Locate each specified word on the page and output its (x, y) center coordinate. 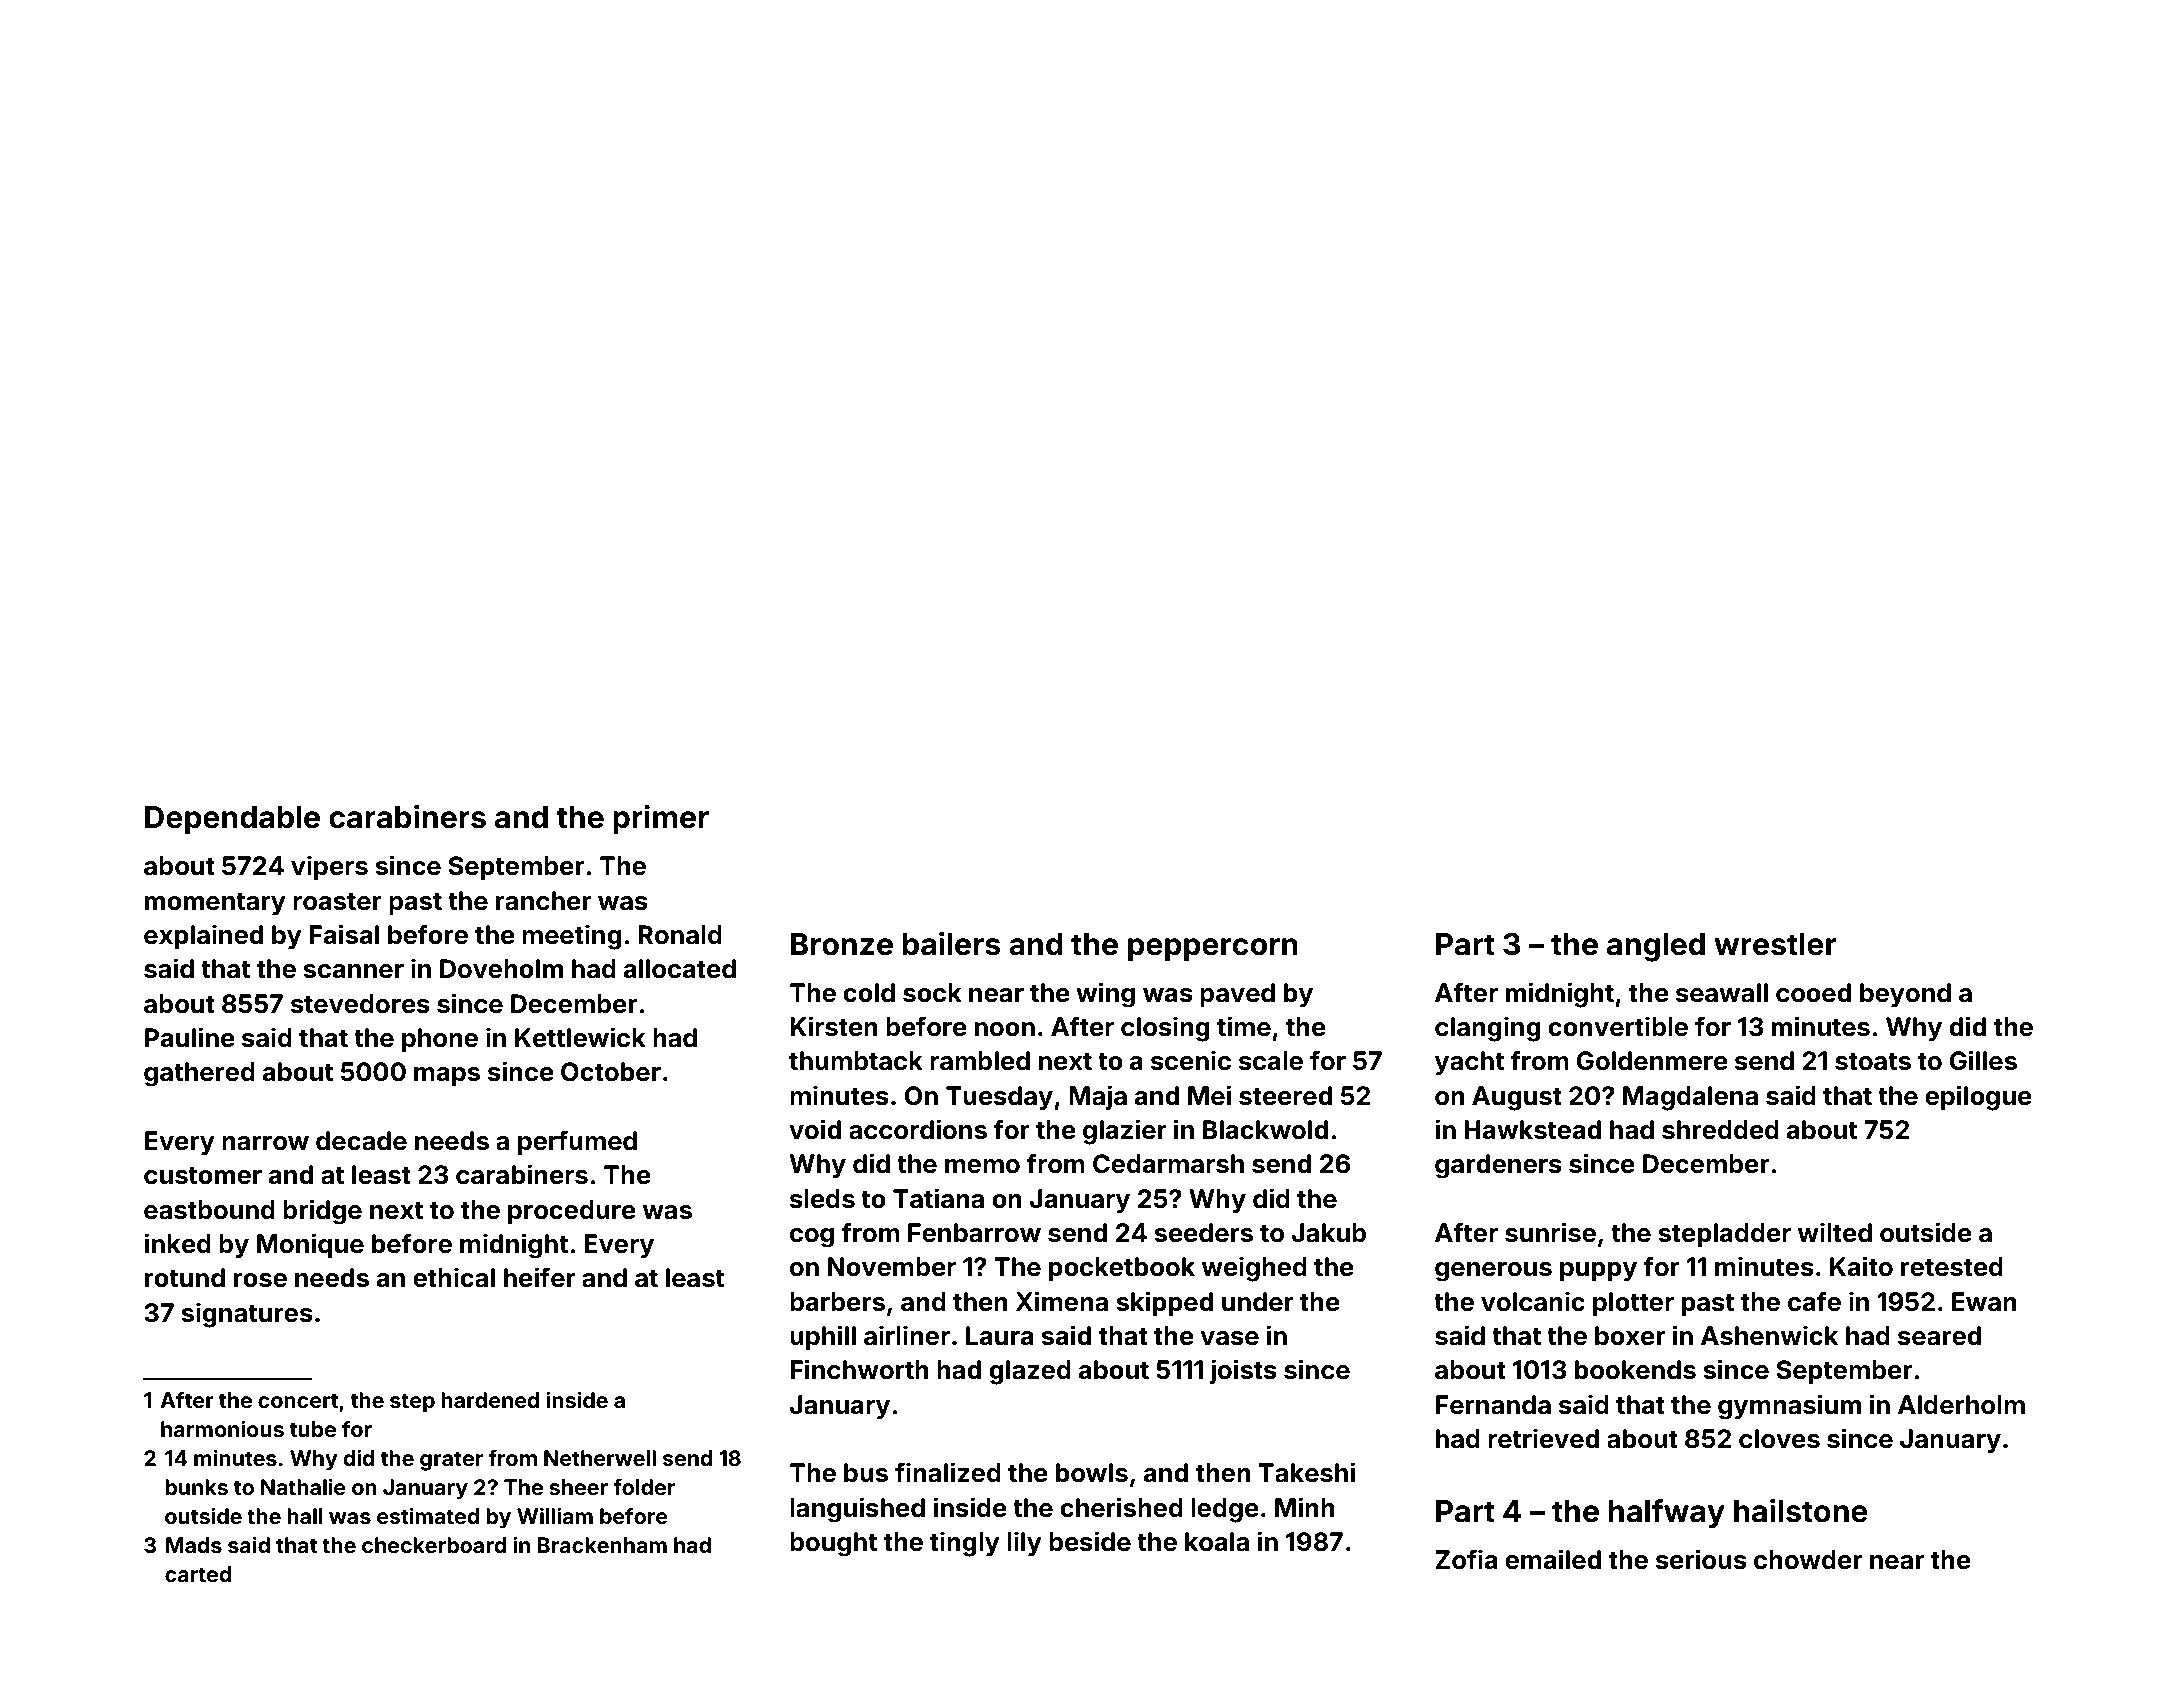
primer (661, 819)
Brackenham (602, 1545)
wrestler (1775, 944)
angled (1656, 947)
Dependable (232, 820)
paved (1237, 995)
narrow (265, 1143)
